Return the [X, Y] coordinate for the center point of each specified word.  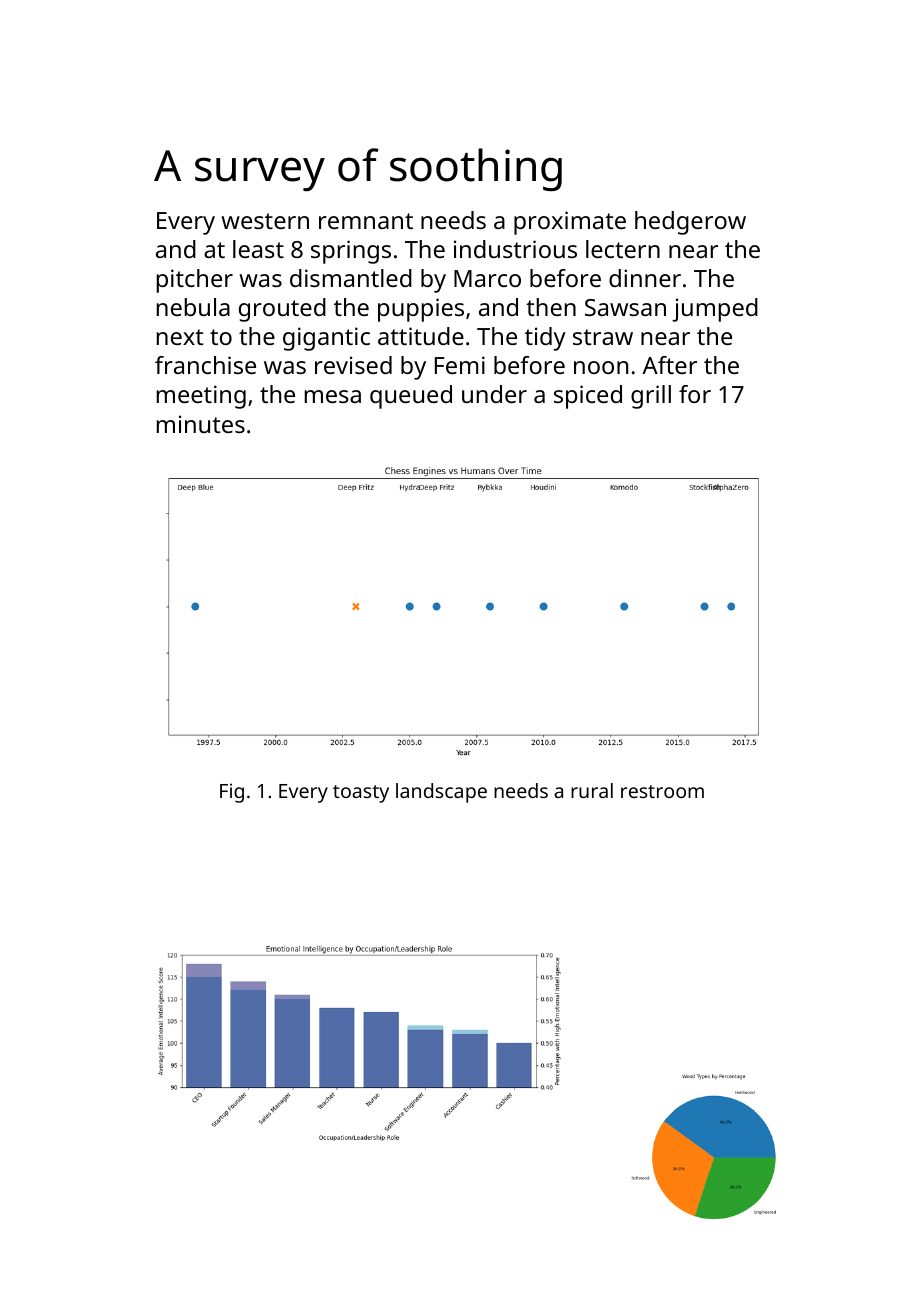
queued [411, 397]
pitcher [195, 281]
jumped [715, 310]
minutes [201, 424]
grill [651, 397]
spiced [588, 397]
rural [592, 790]
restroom [662, 791]
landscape [441, 793]
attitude [421, 336]
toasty [361, 794]
